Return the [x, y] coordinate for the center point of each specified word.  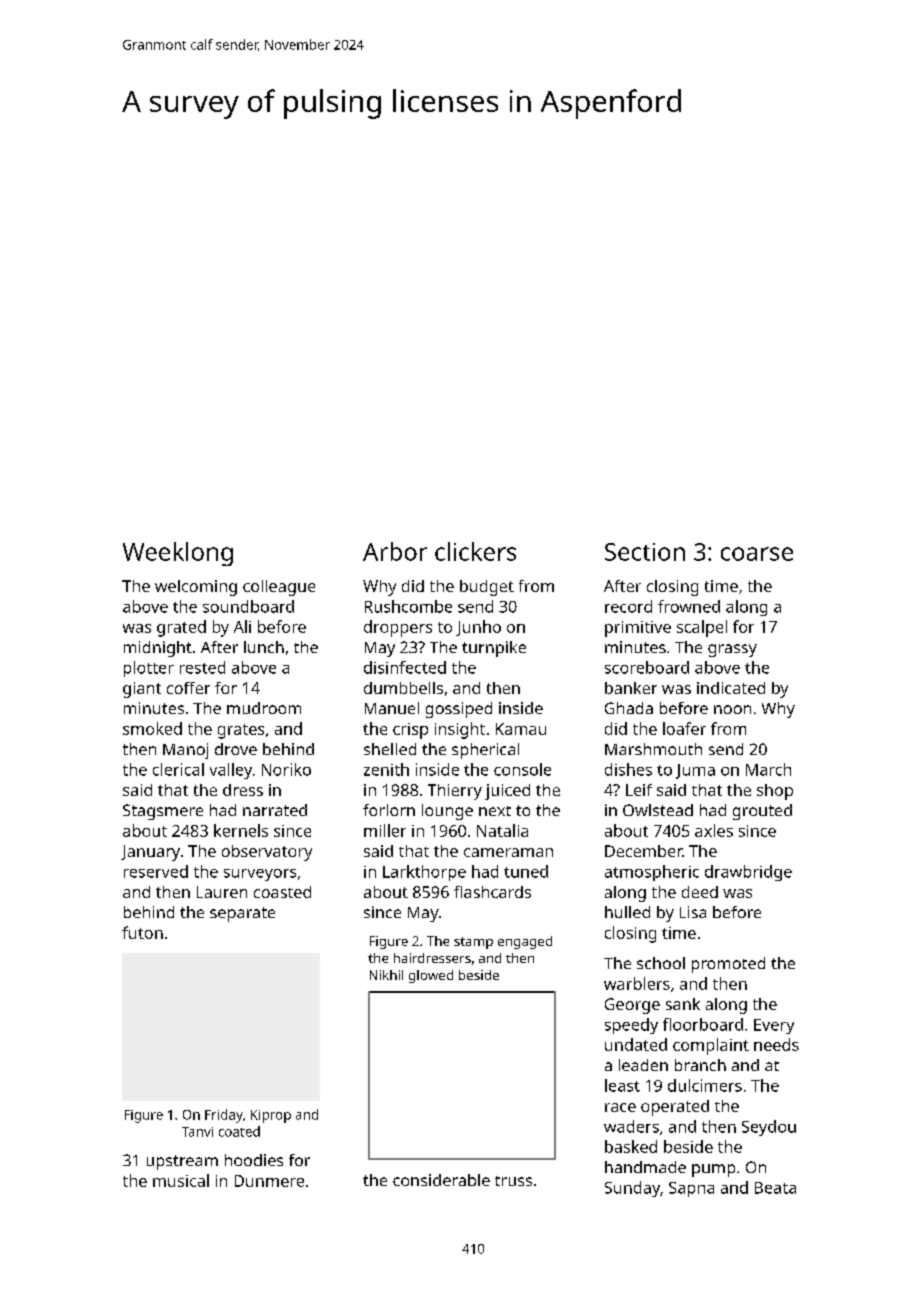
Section [645, 552]
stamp [473, 943]
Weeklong [178, 554]
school [661, 963]
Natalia [502, 830]
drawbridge [748, 873]
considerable [441, 1180]
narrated [275, 810]
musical [181, 1180]
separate [242, 914]
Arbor [395, 551]
